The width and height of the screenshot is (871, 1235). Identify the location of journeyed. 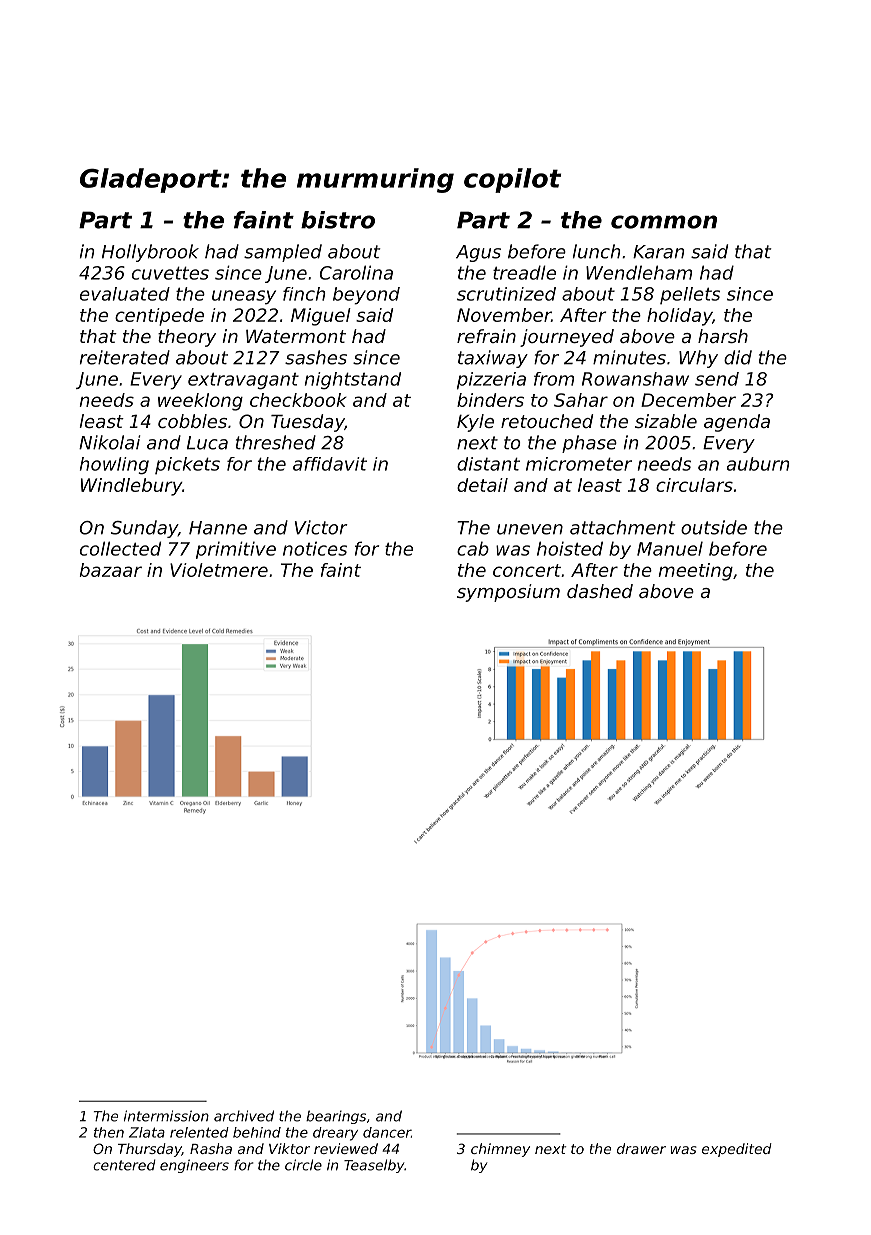
(567, 338).
